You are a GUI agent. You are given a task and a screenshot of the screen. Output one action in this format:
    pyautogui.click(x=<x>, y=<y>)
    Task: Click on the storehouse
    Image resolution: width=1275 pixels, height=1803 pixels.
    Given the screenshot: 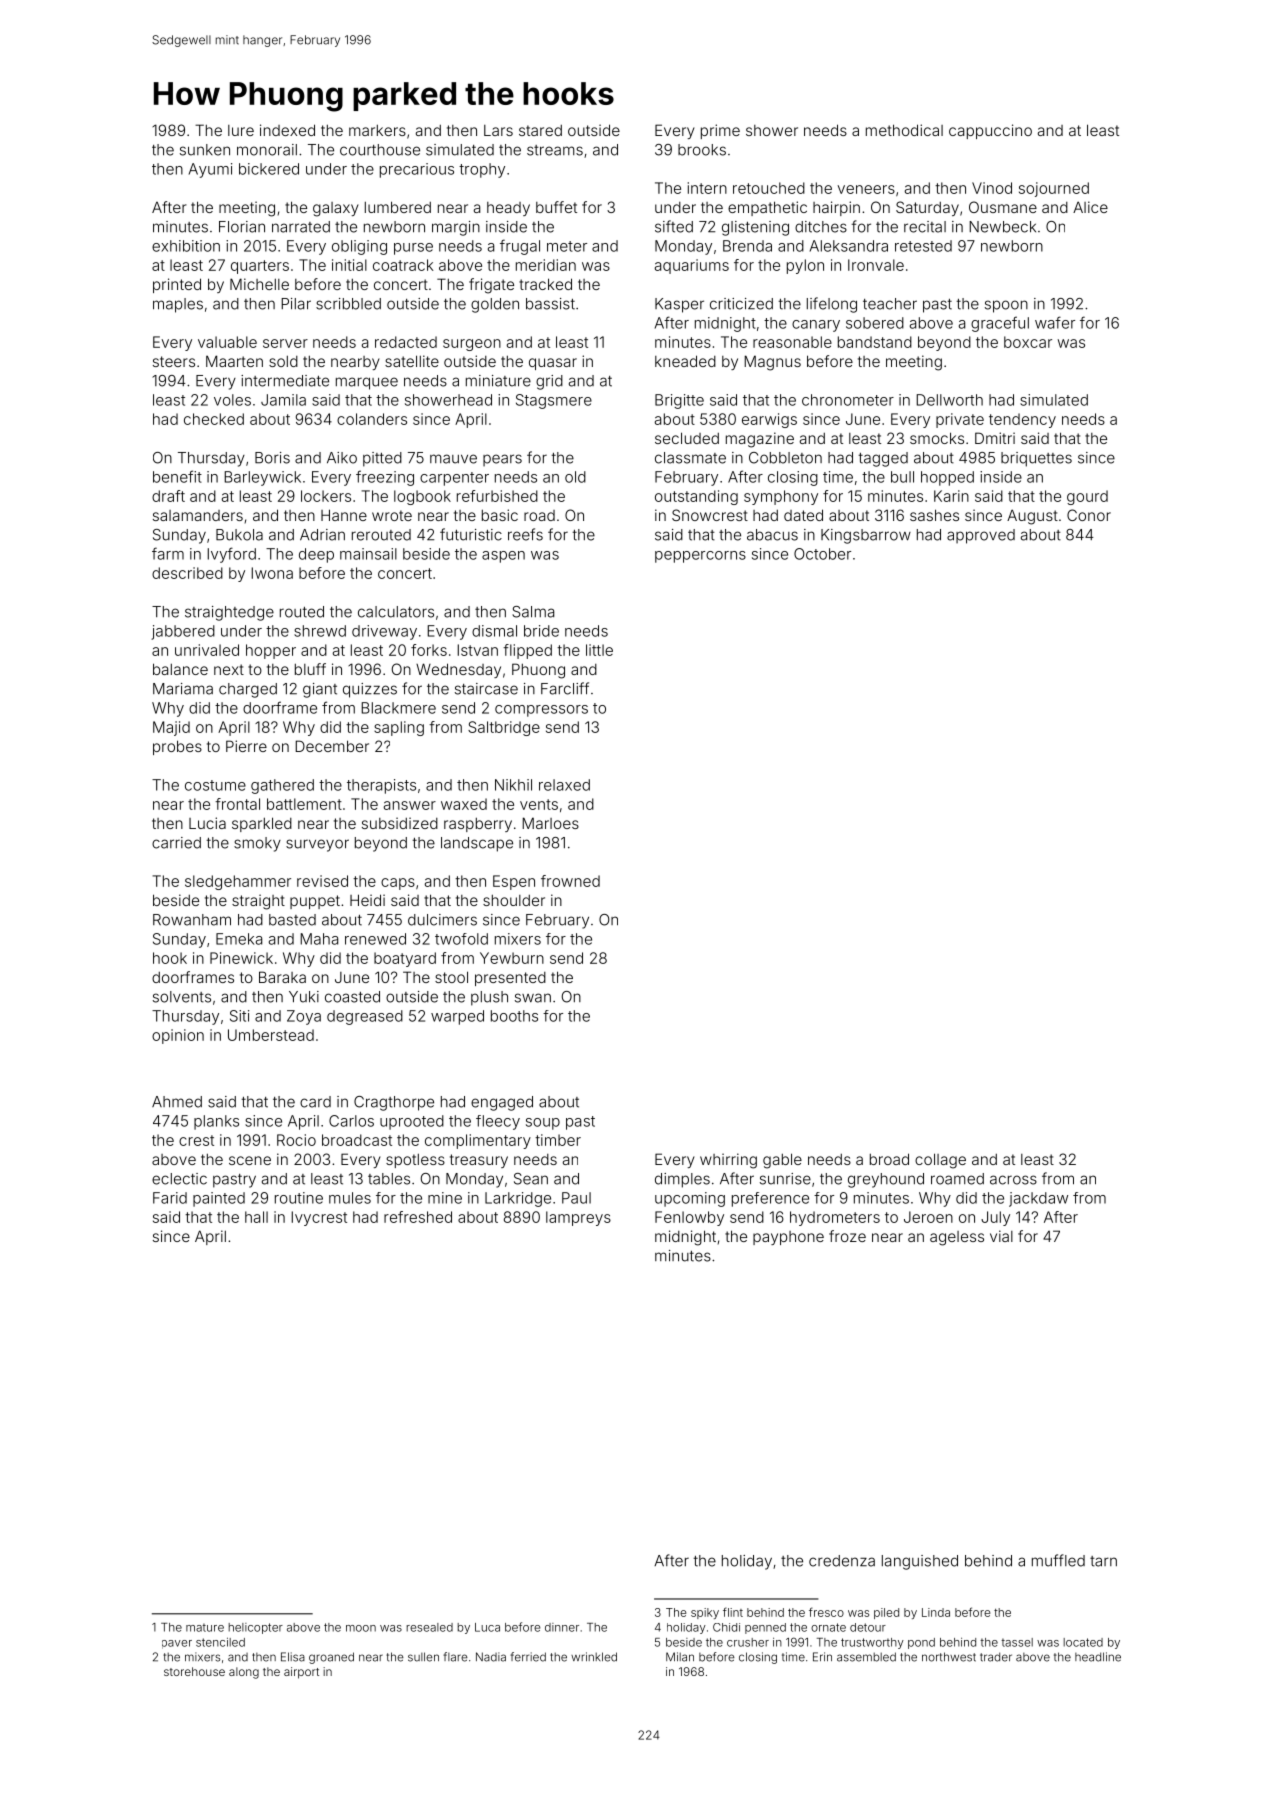 What is the action you would take?
    pyautogui.click(x=194, y=1671)
